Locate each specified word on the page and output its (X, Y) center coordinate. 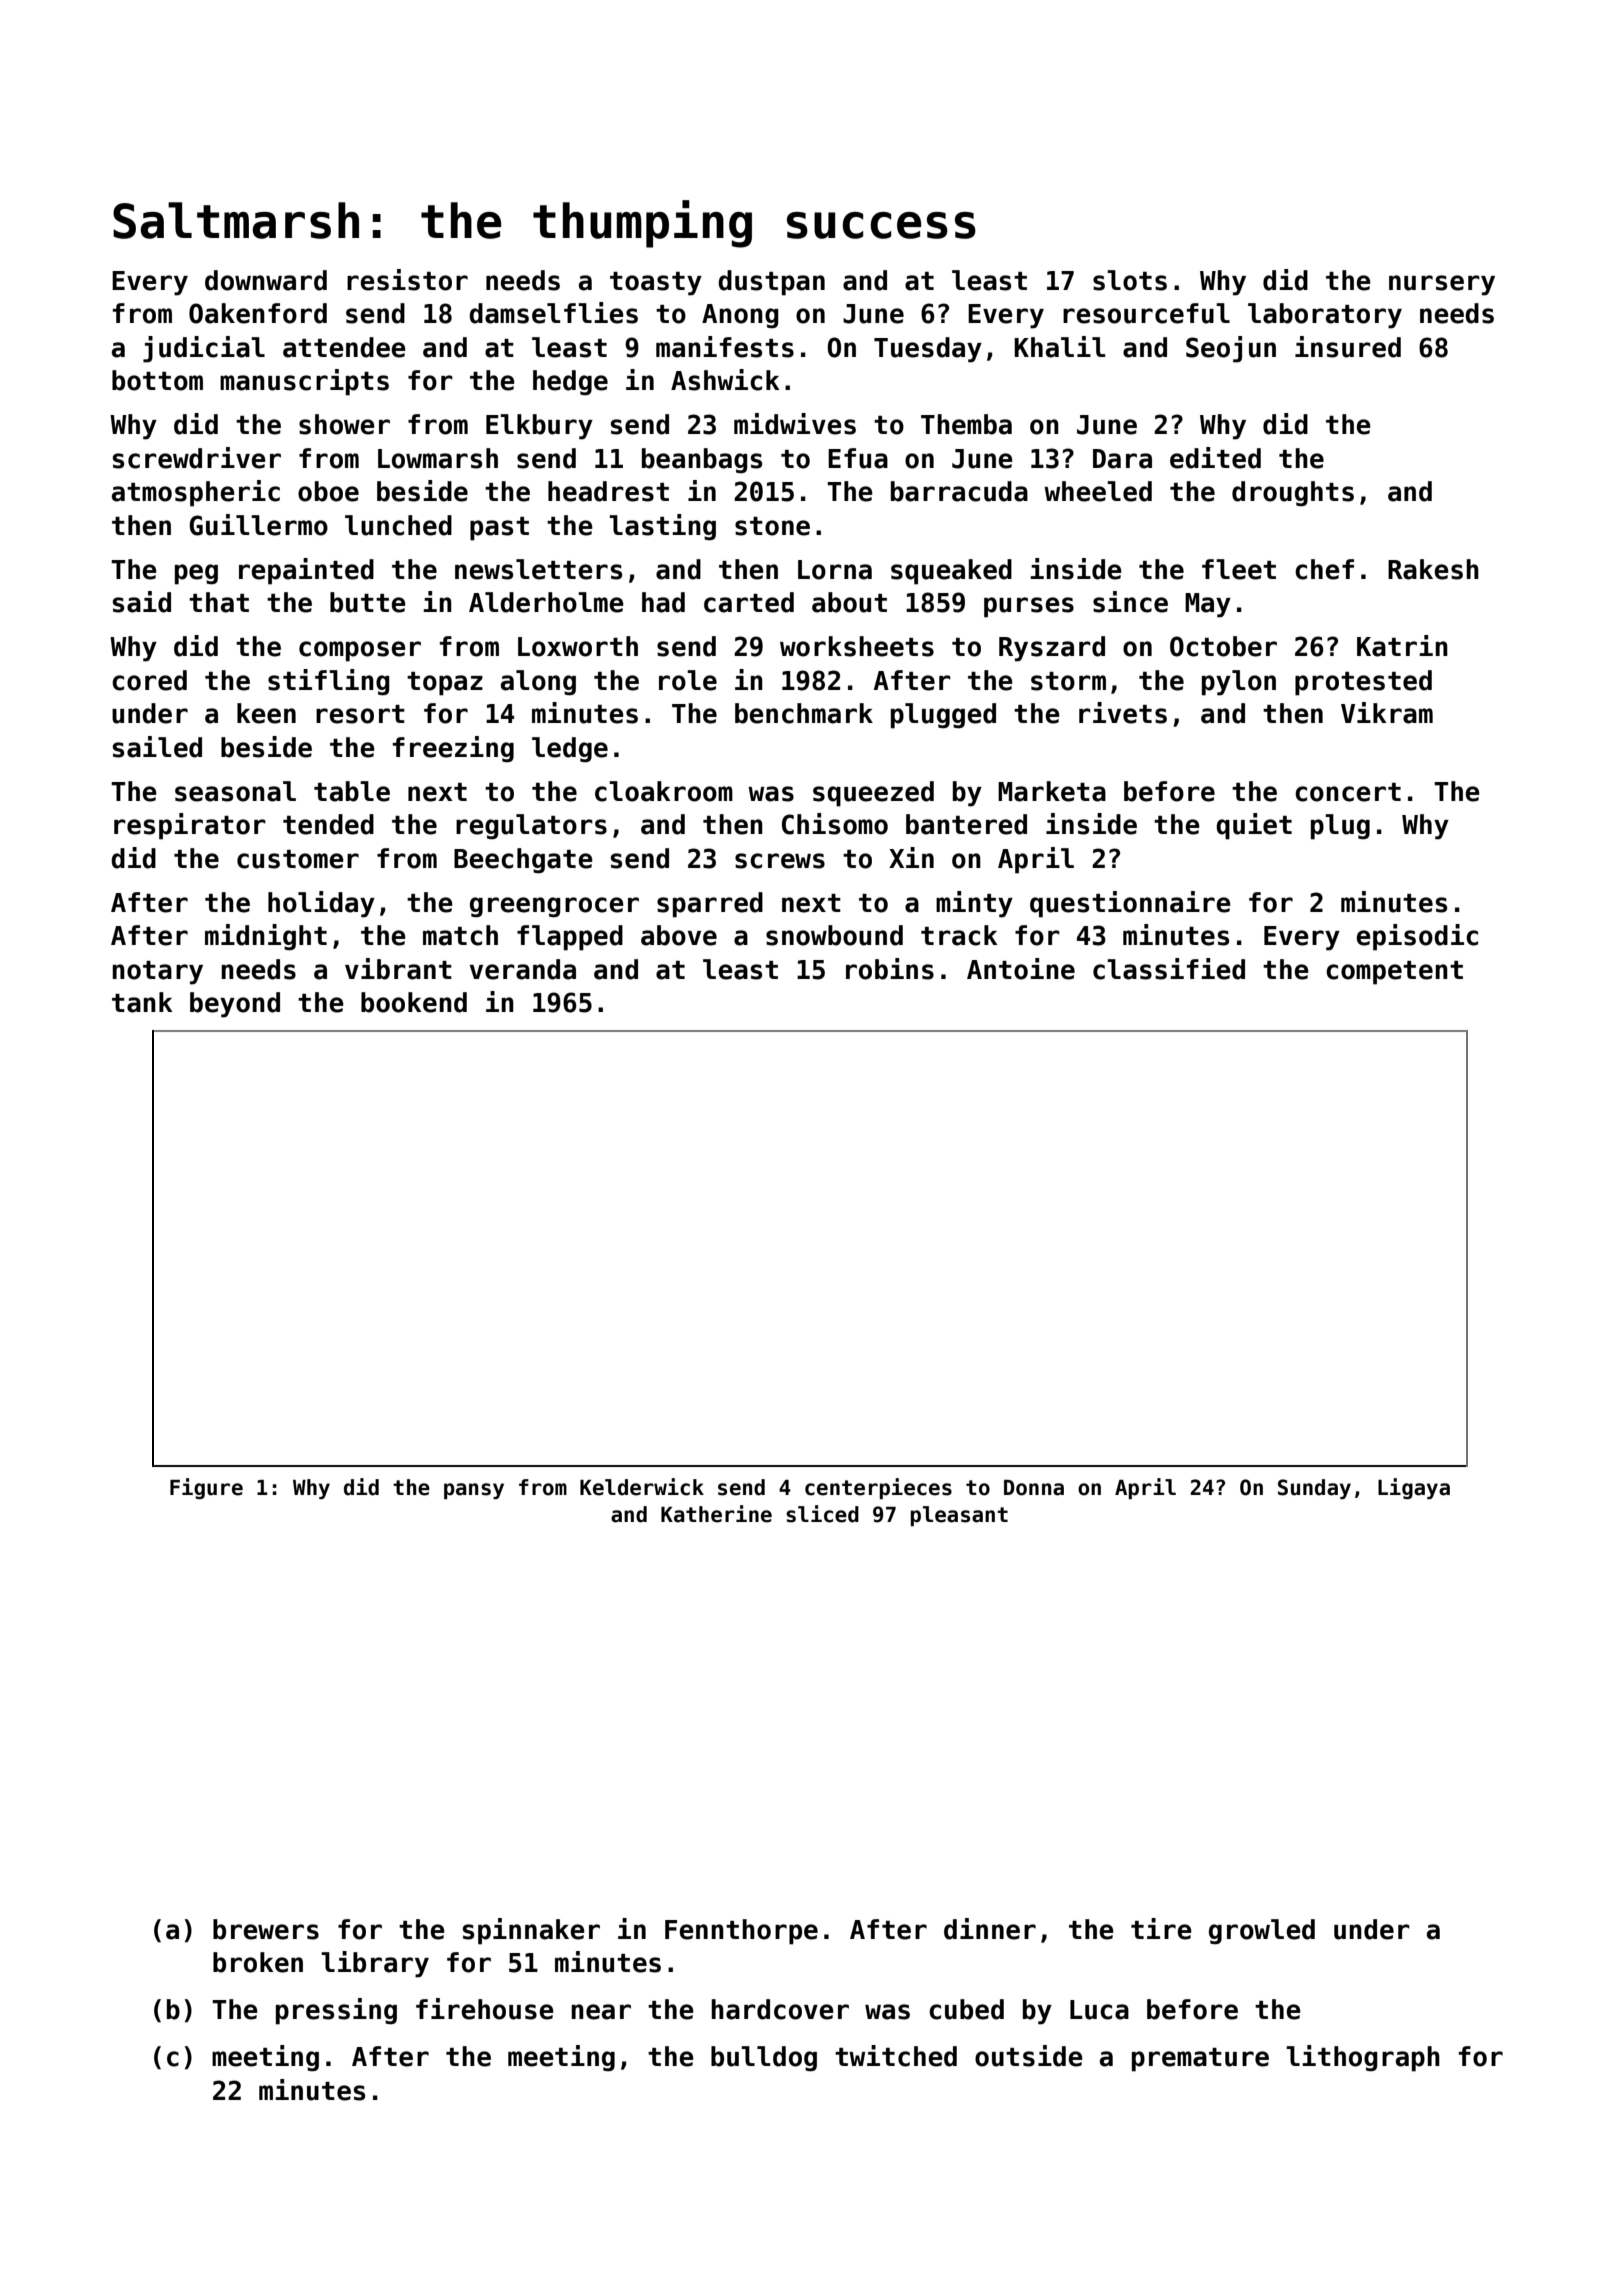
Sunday (1314, 1489)
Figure (206, 1488)
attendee (344, 347)
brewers (266, 1929)
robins (890, 969)
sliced (822, 1514)
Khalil (1059, 347)
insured (1348, 347)
